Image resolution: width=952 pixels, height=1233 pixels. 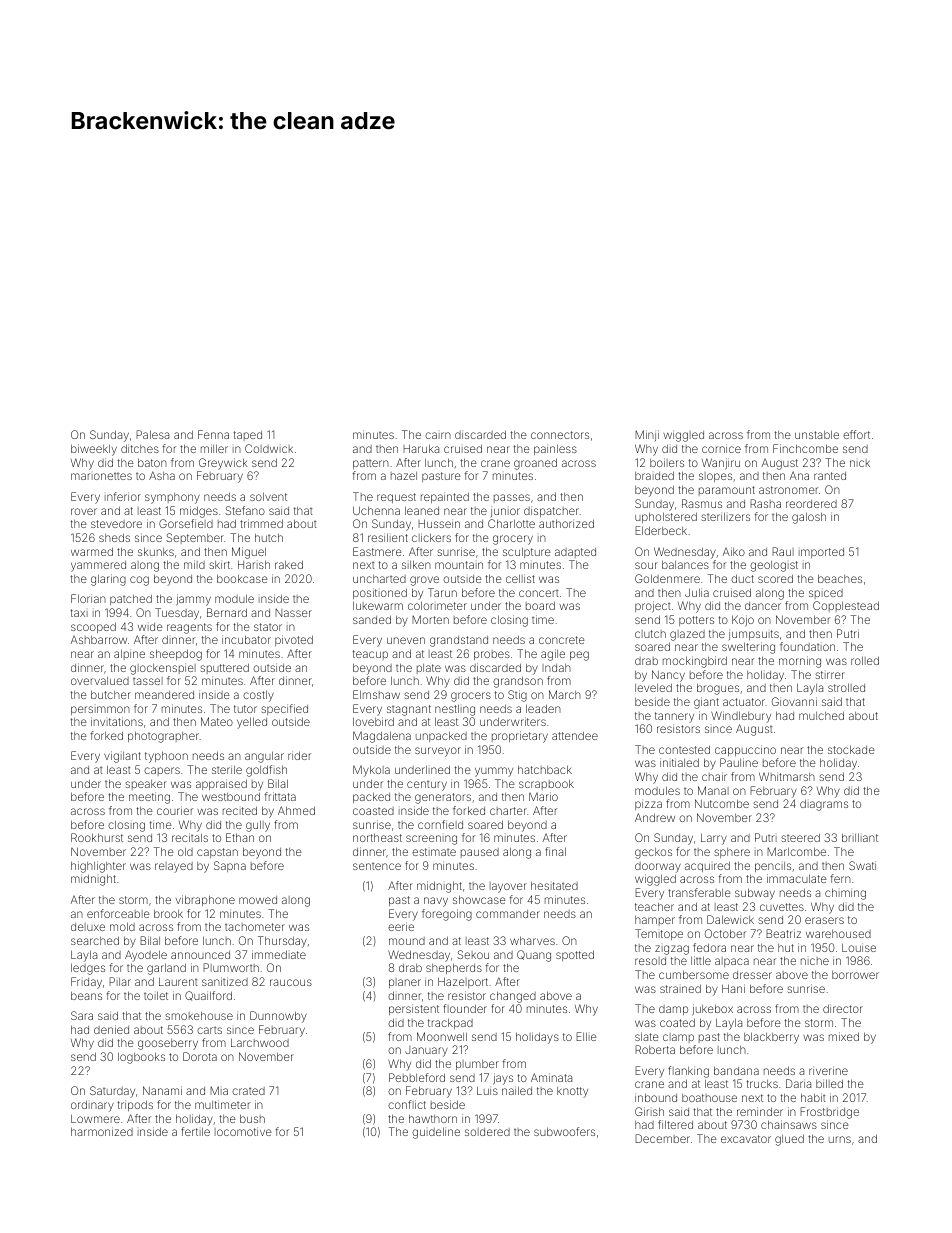 What do you see at coordinates (371, 464) in the screenshot?
I see `pattern` at bounding box center [371, 464].
